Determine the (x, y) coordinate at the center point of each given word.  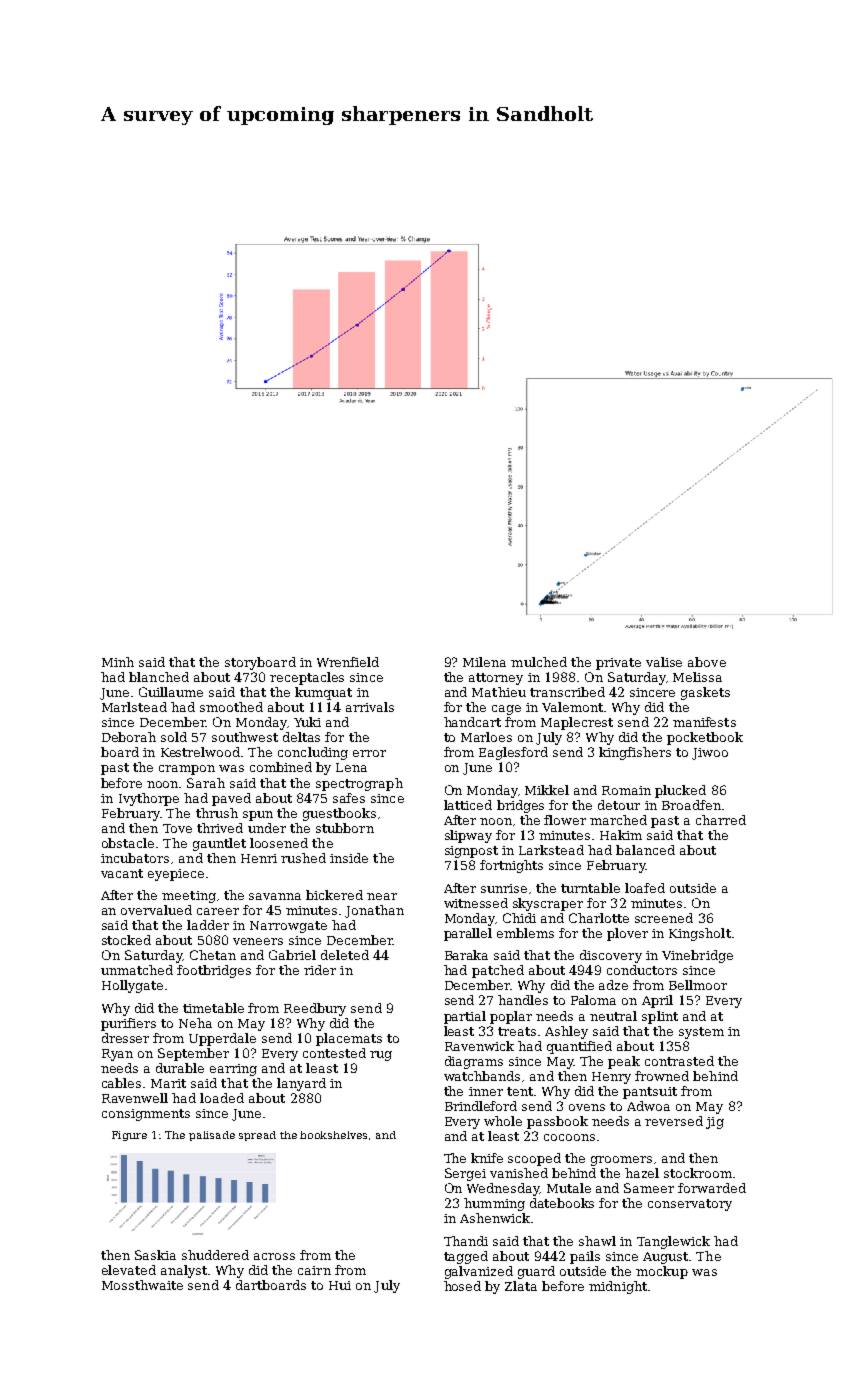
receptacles (307, 678)
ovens (587, 1107)
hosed (462, 1286)
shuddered (215, 1255)
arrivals (370, 707)
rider (320, 970)
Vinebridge (697, 956)
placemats (349, 1039)
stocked (126, 940)
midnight (618, 1287)
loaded (222, 1098)
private (618, 664)
